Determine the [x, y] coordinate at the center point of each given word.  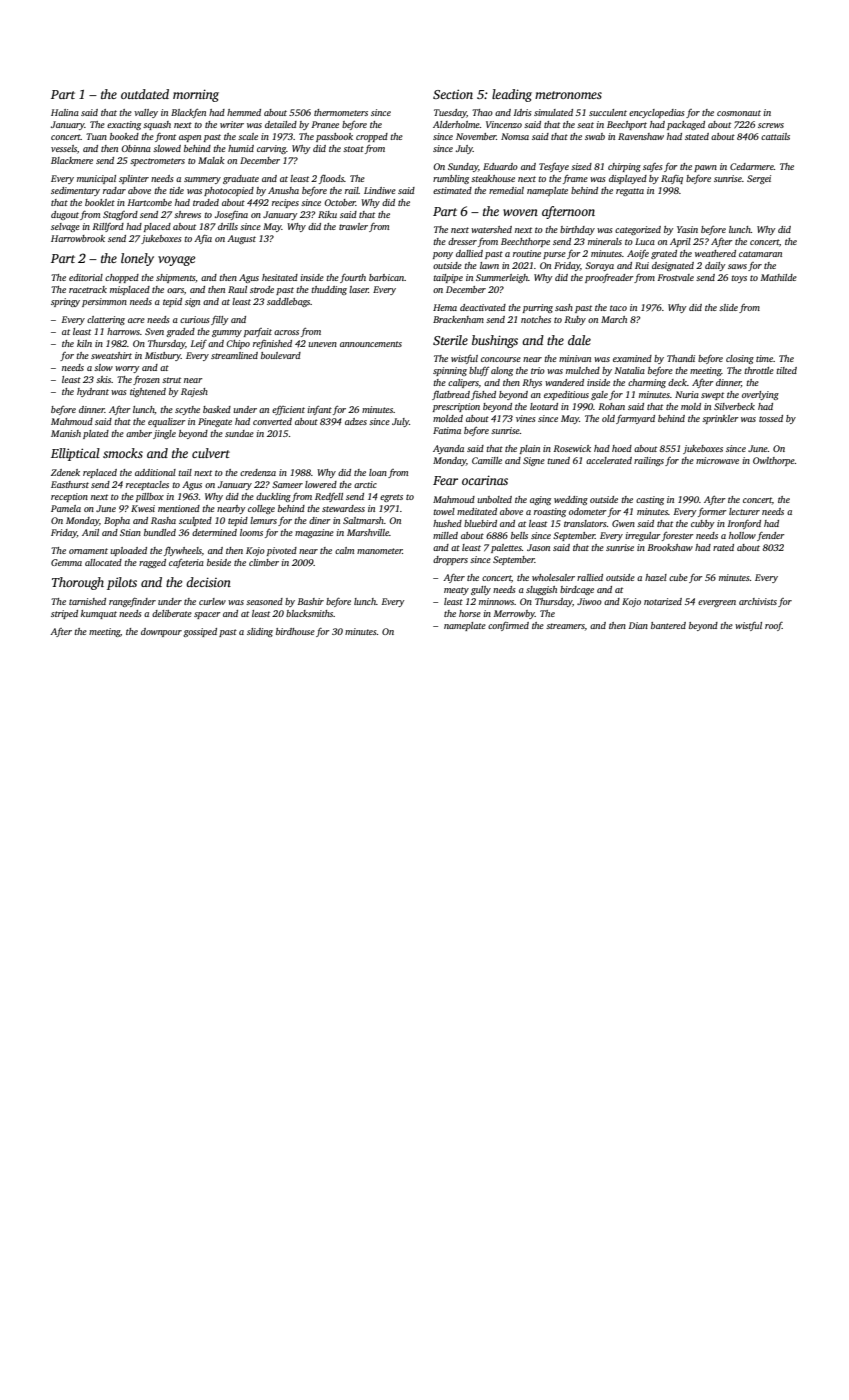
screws [771, 125]
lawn [489, 265]
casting [650, 500]
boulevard [281, 355]
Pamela [66, 508]
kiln [84, 343]
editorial [86, 277]
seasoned [264, 601]
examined [632, 358]
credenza [258, 472]
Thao [482, 112]
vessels [64, 148]
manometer [380, 551]
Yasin [687, 229]
